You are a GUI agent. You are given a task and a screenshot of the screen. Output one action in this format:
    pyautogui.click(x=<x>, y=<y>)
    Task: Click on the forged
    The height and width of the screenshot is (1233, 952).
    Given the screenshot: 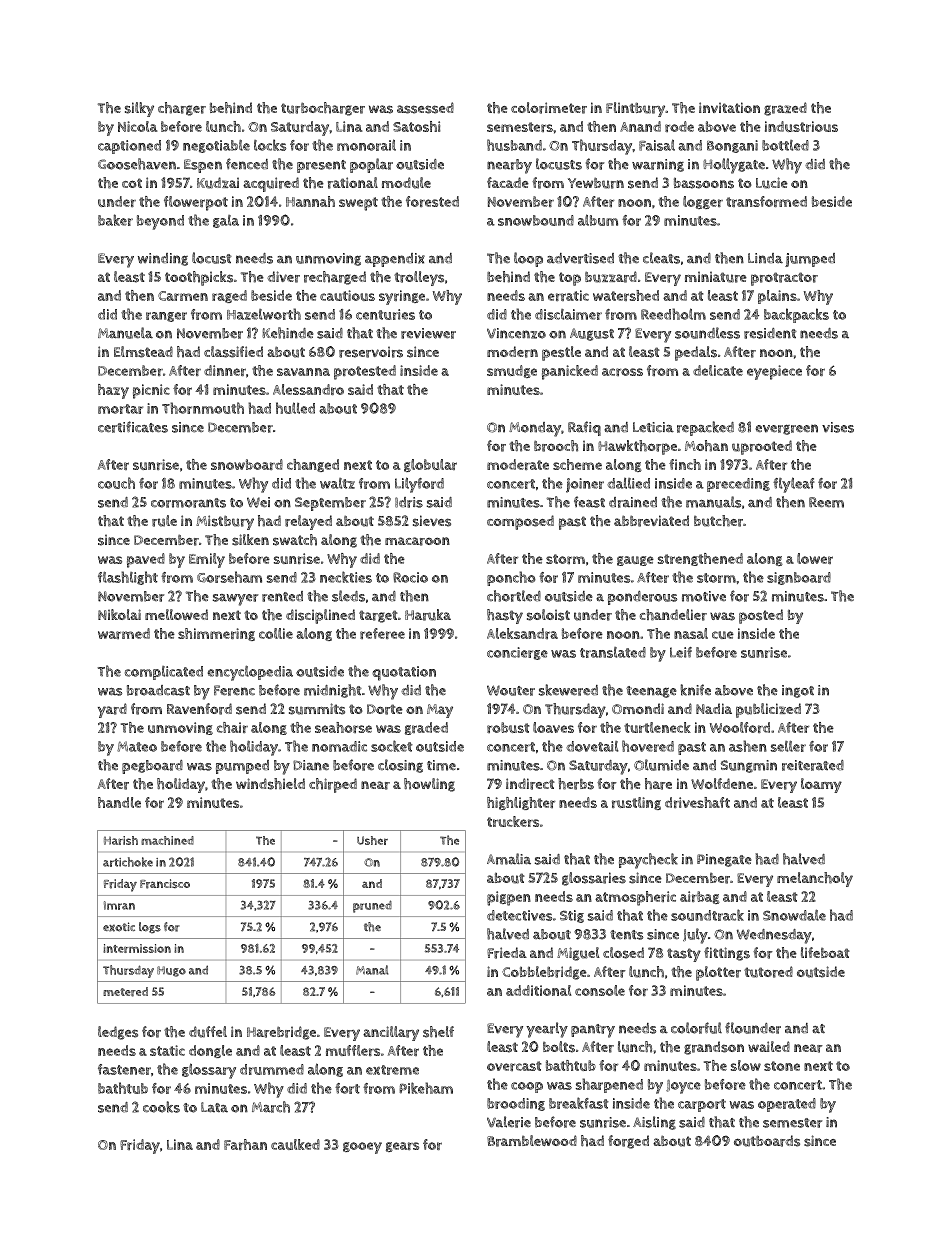 What is the action you would take?
    pyautogui.click(x=628, y=1142)
